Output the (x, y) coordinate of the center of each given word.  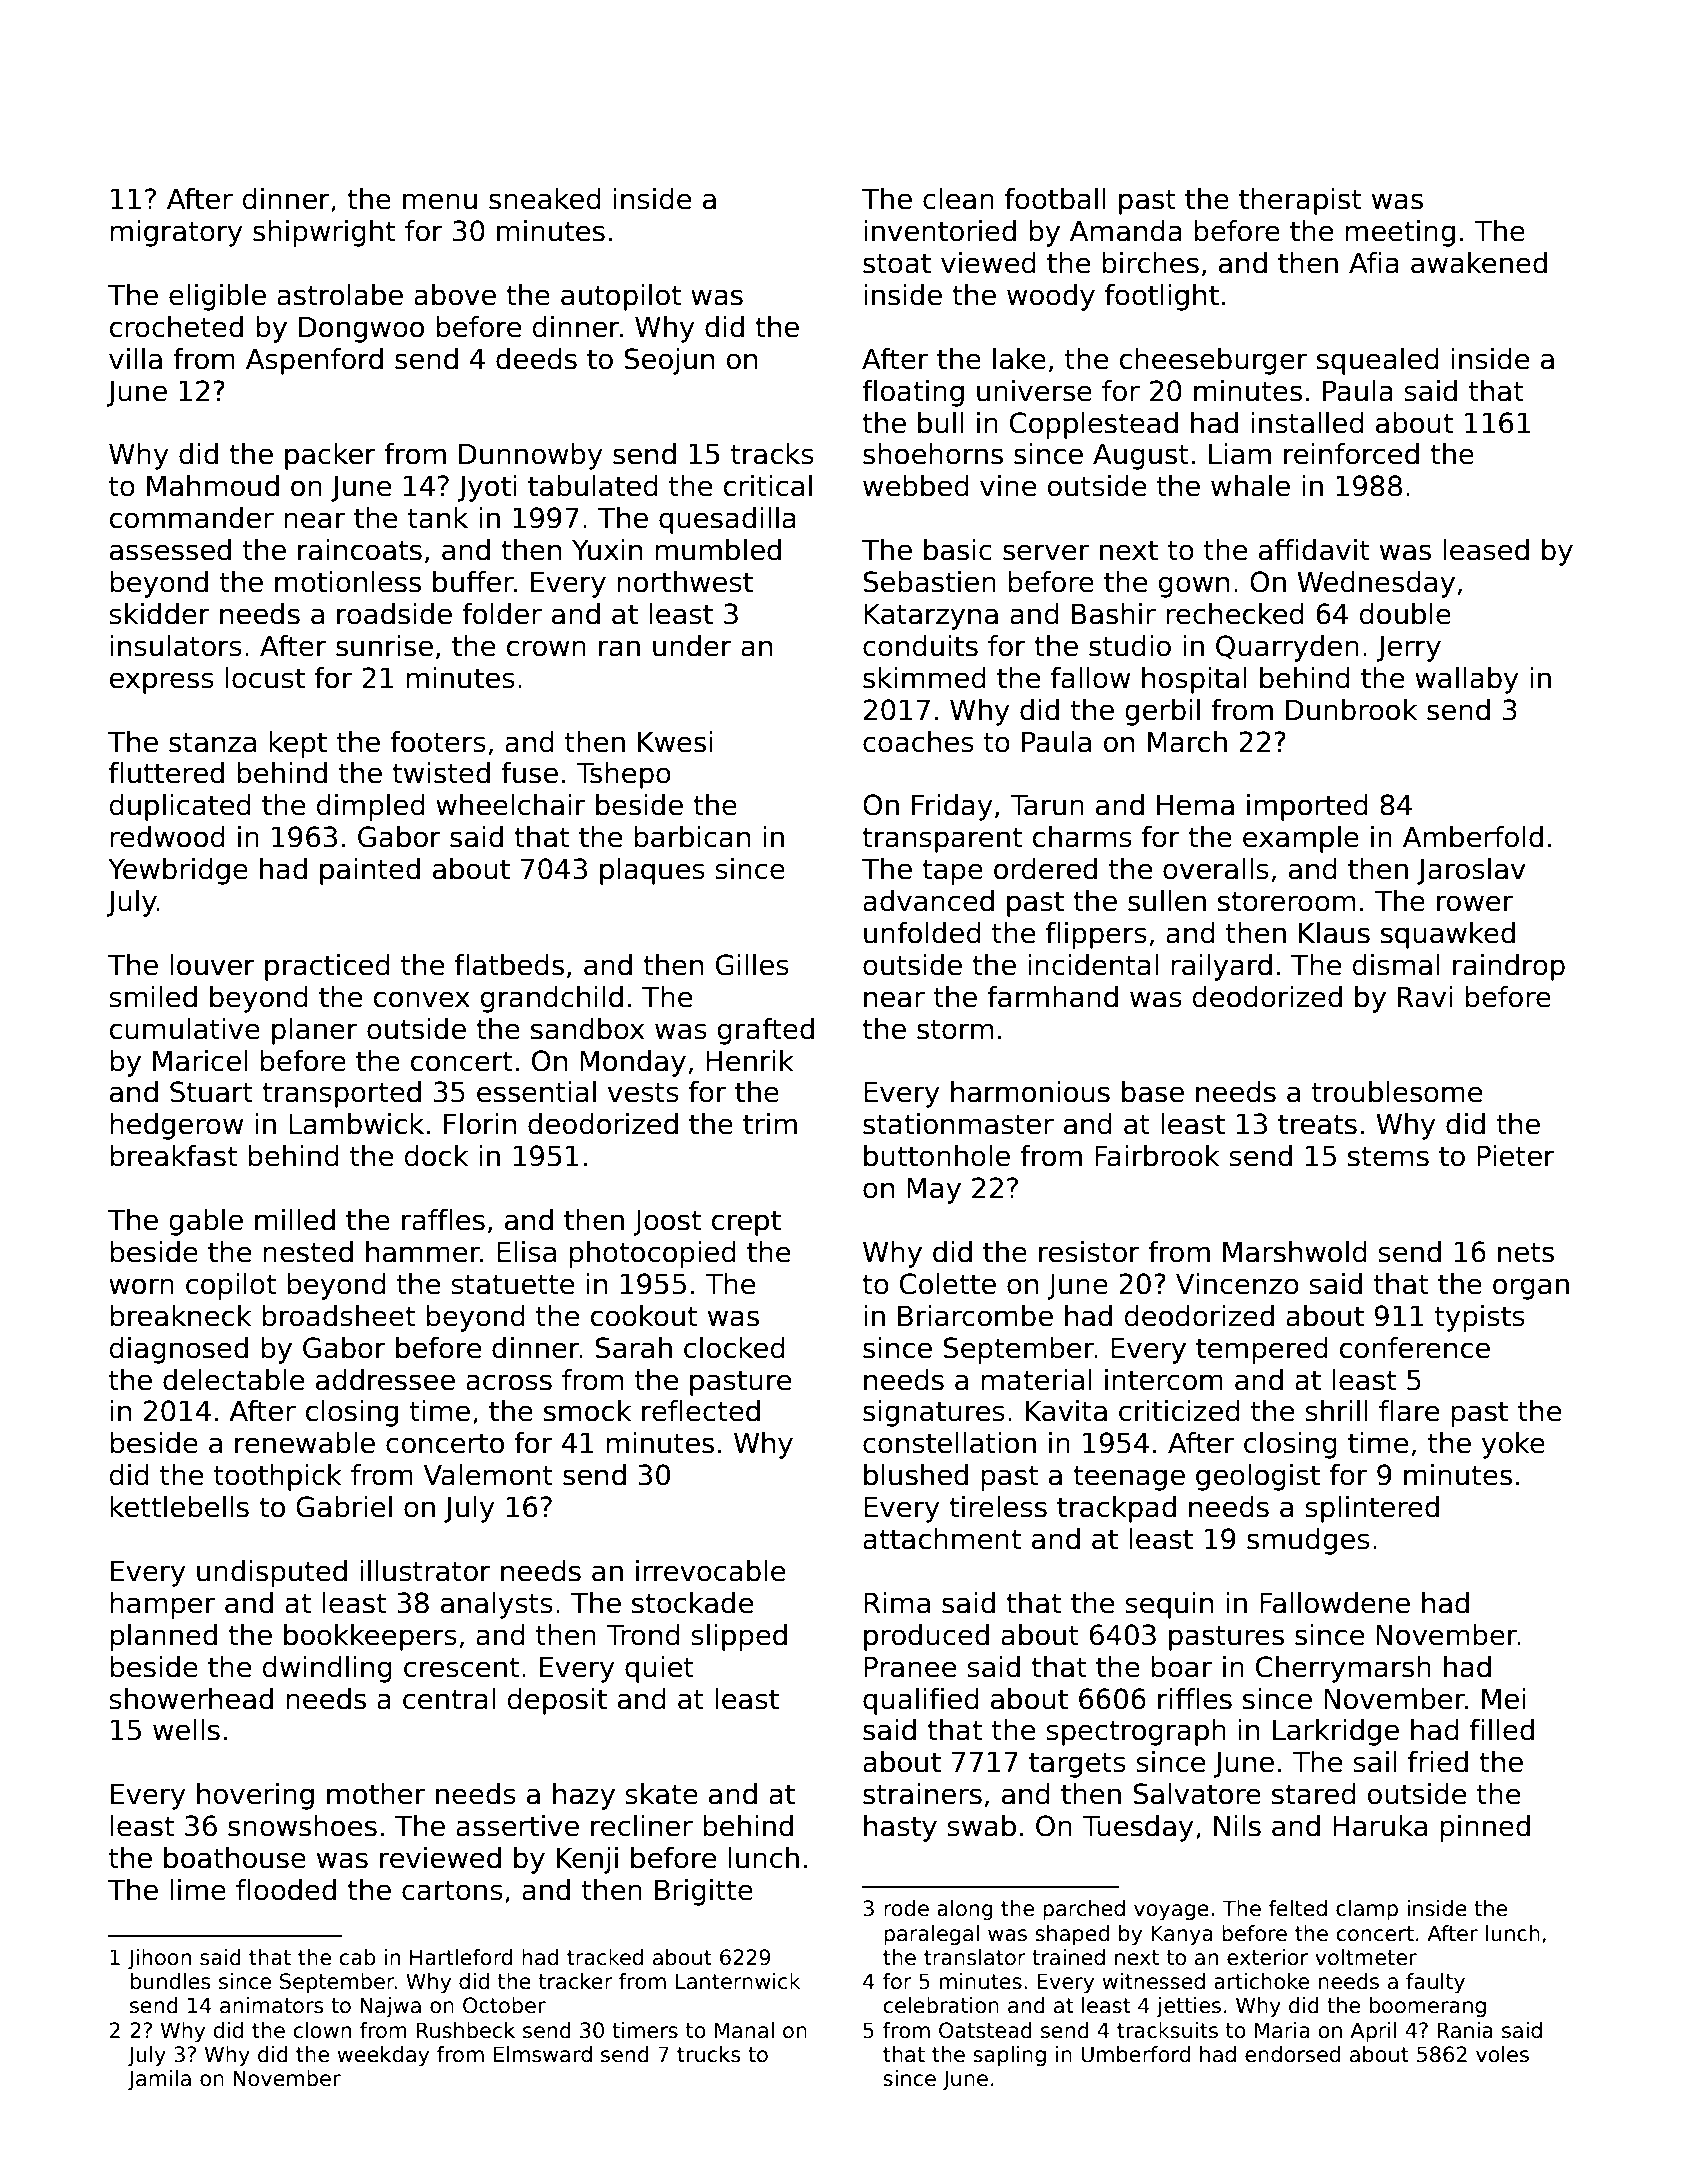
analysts (497, 1605)
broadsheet (338, 1316)
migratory (176, 233)
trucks (709, 2054)
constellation (949, 1443)
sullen (1167, 901)
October (504, 2005)
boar (1181, 1667)
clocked (734, 1348)
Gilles (752, 965)
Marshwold (1295, 1252)
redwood (167, 837)
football (1055, 199)
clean (958, 199)
